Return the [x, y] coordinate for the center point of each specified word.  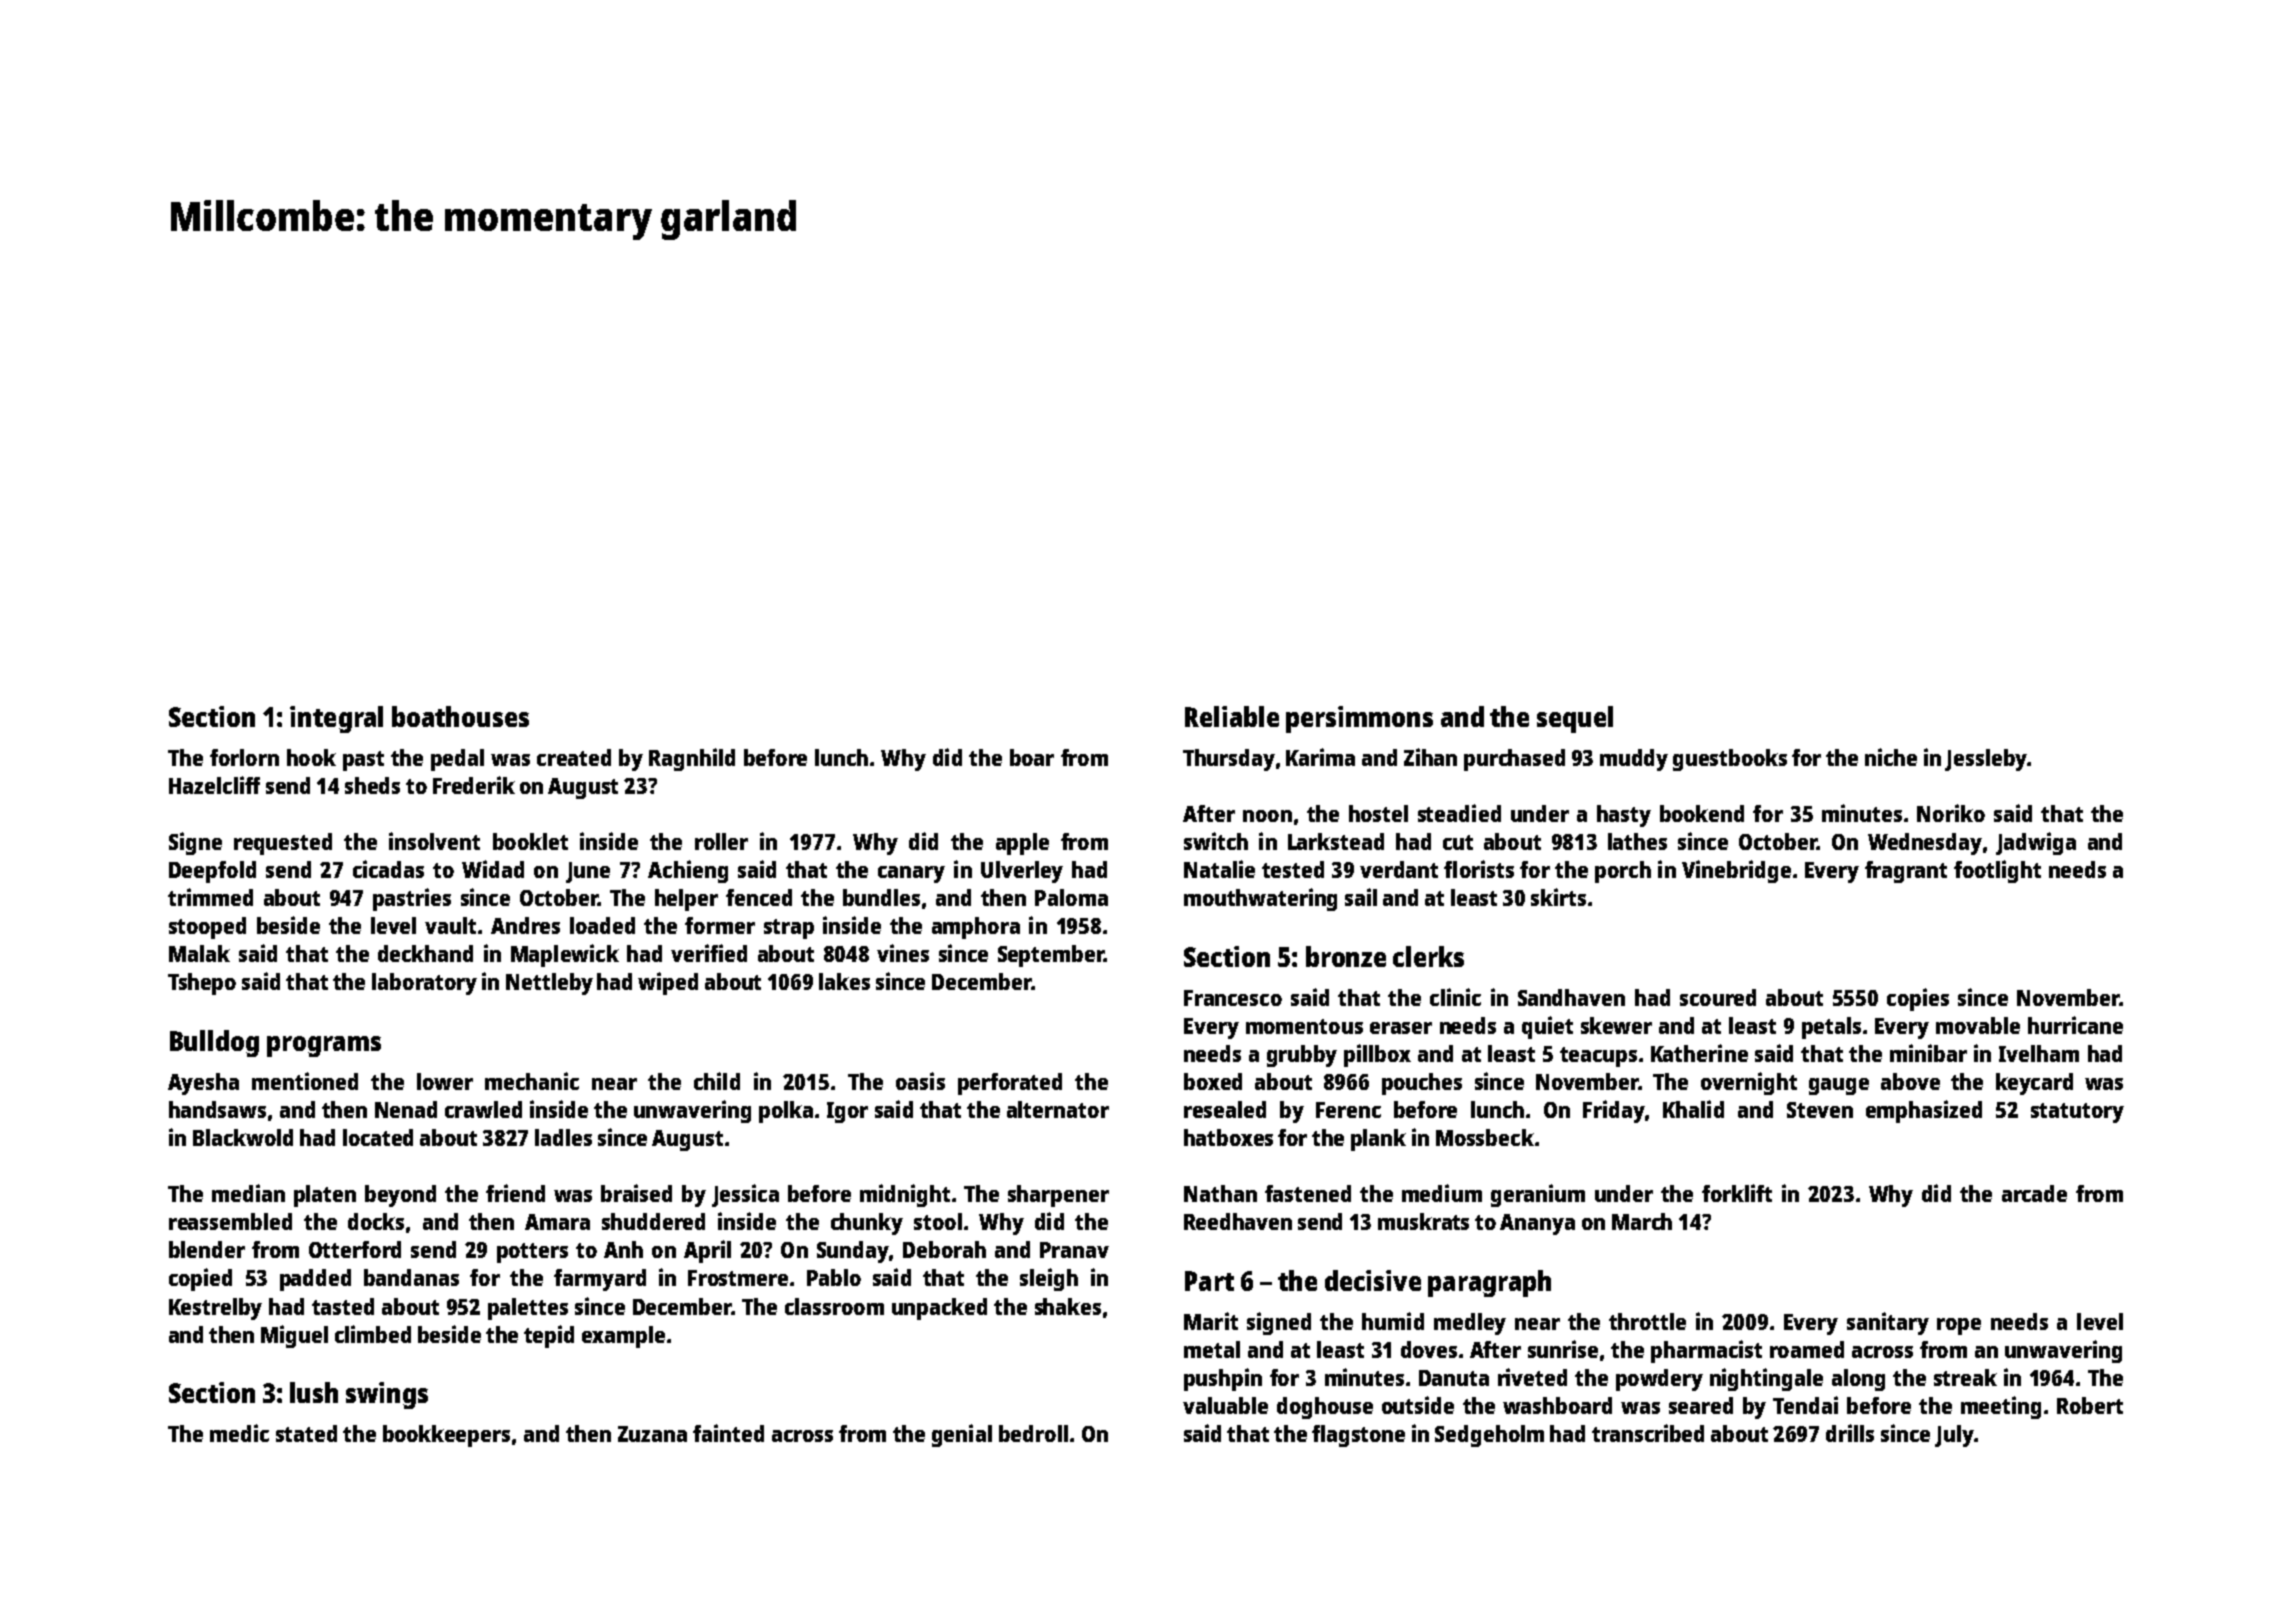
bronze [1346, 956]
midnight [905, 1195]
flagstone [1358, 1436]
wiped [668, 983]
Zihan [1430, 757]
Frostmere [738, 1278]
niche [1891, 757]
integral [336, 719]
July [1954, 1436]
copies [1918, 999]
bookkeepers [446, 1436]
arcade [2034, 1193]
